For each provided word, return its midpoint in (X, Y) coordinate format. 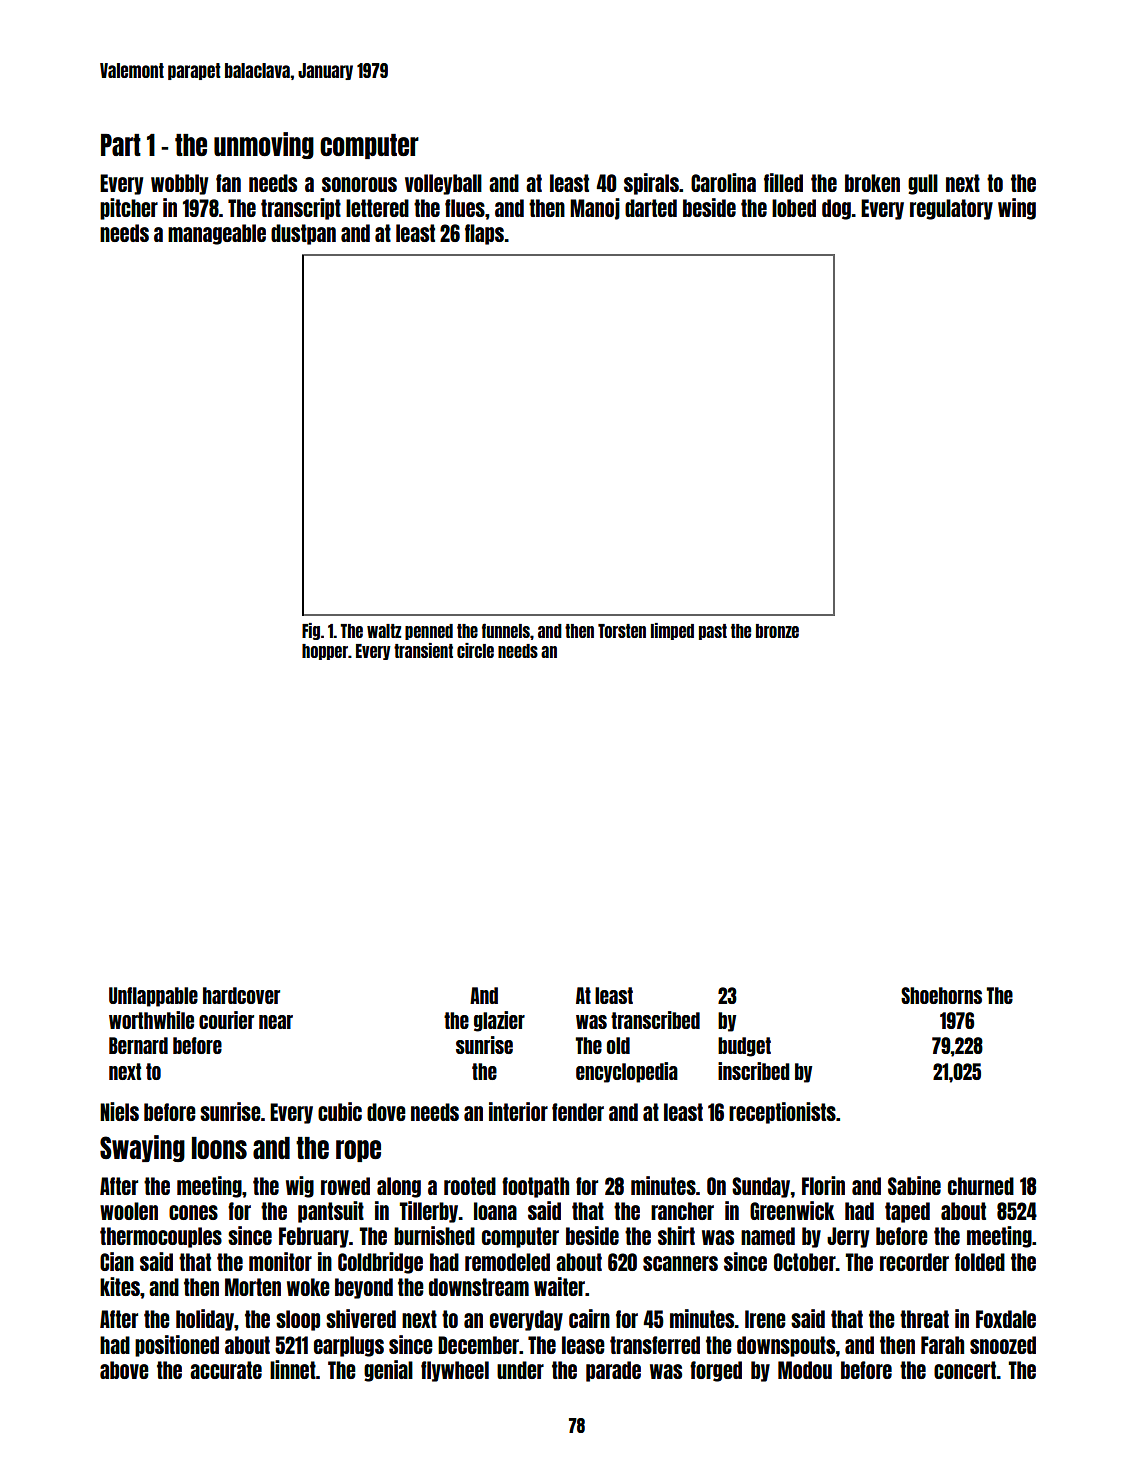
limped (672, 631)
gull (923, 184)
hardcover (241, 995)
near (276, 1022)
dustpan (303, 234)
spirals (651, 184)
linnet (293, 1369)
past (713, 632)
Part (121, 145)
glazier (499, 1021)
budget (744, 1047)
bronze (777, 631)
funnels (506, 630)
